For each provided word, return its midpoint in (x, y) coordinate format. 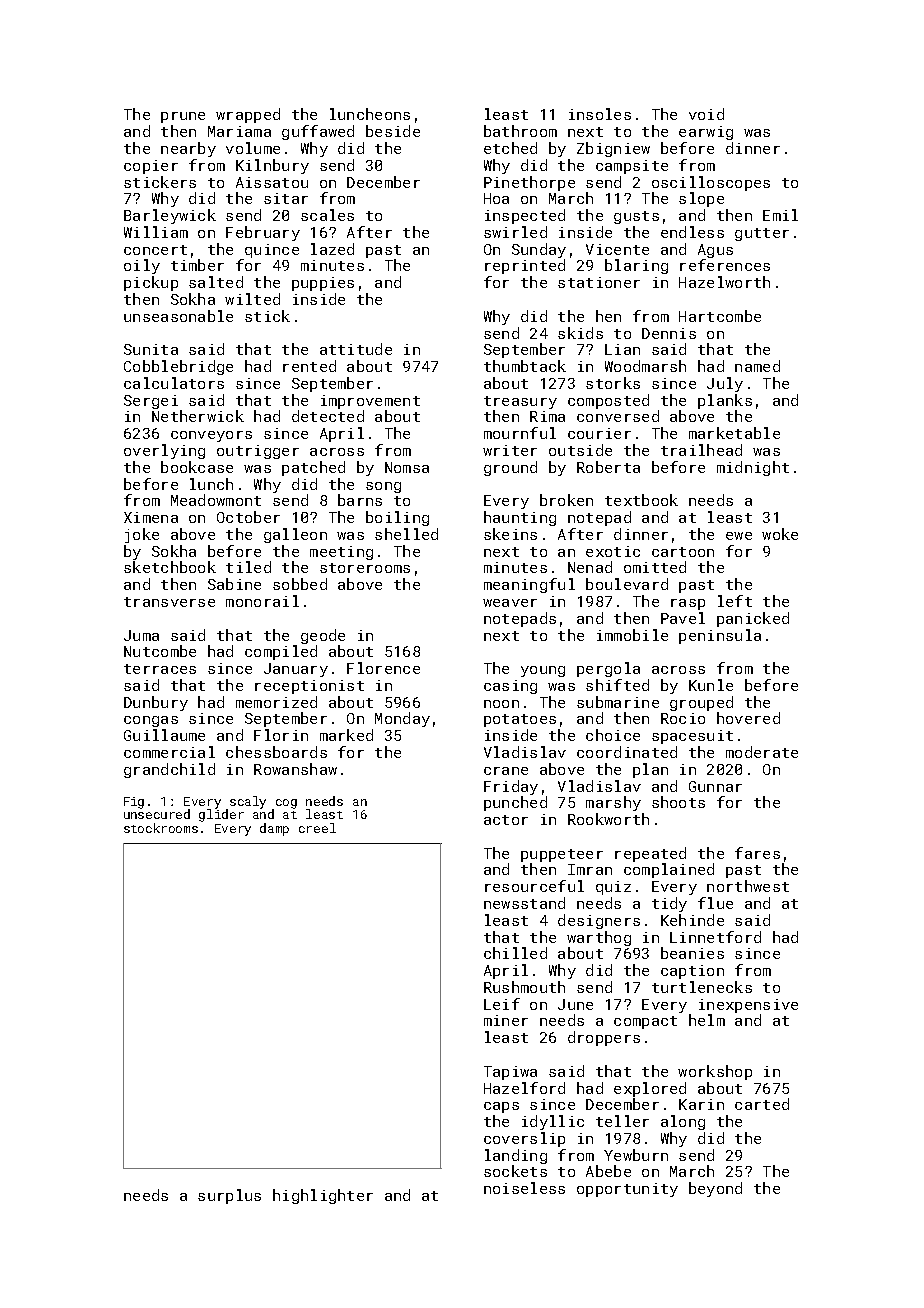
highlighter (323, 1196)
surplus (229, 1196)
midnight (753, 468)
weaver (510, 603)
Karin (701, 1104)
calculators (174, 383)
